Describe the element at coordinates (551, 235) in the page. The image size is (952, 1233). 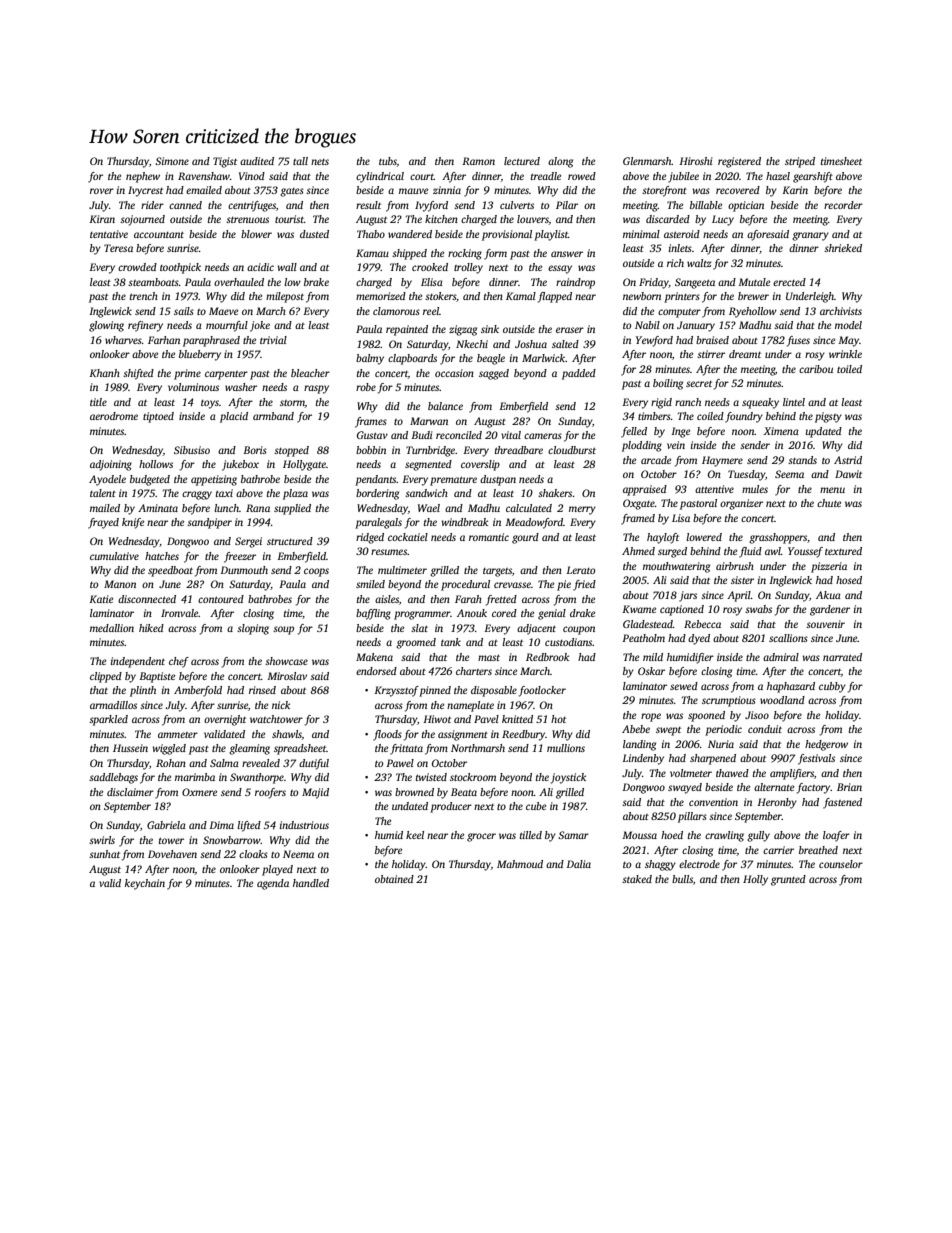
I see `playlist` at that location.
